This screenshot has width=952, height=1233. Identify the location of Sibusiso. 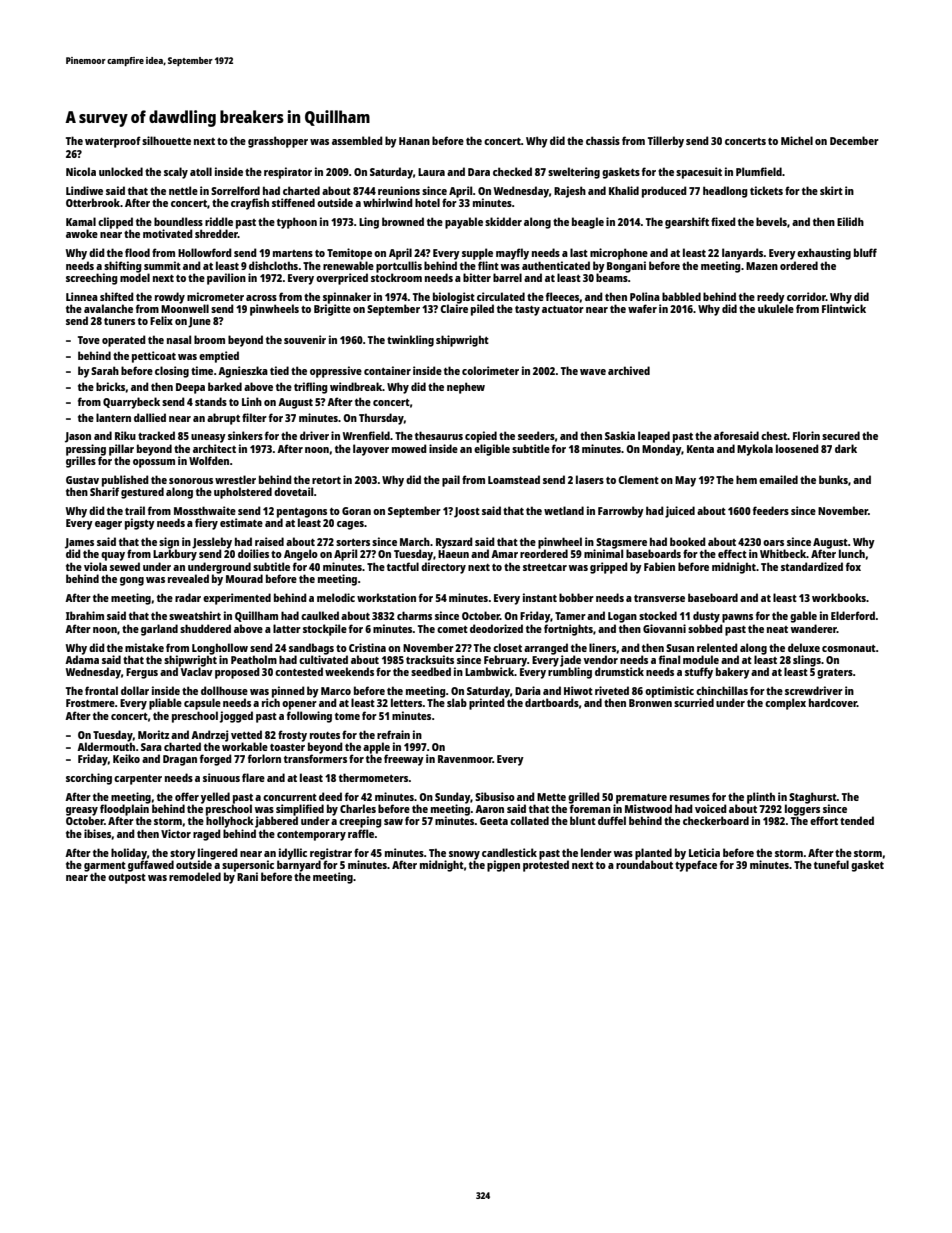
(495, 796).
